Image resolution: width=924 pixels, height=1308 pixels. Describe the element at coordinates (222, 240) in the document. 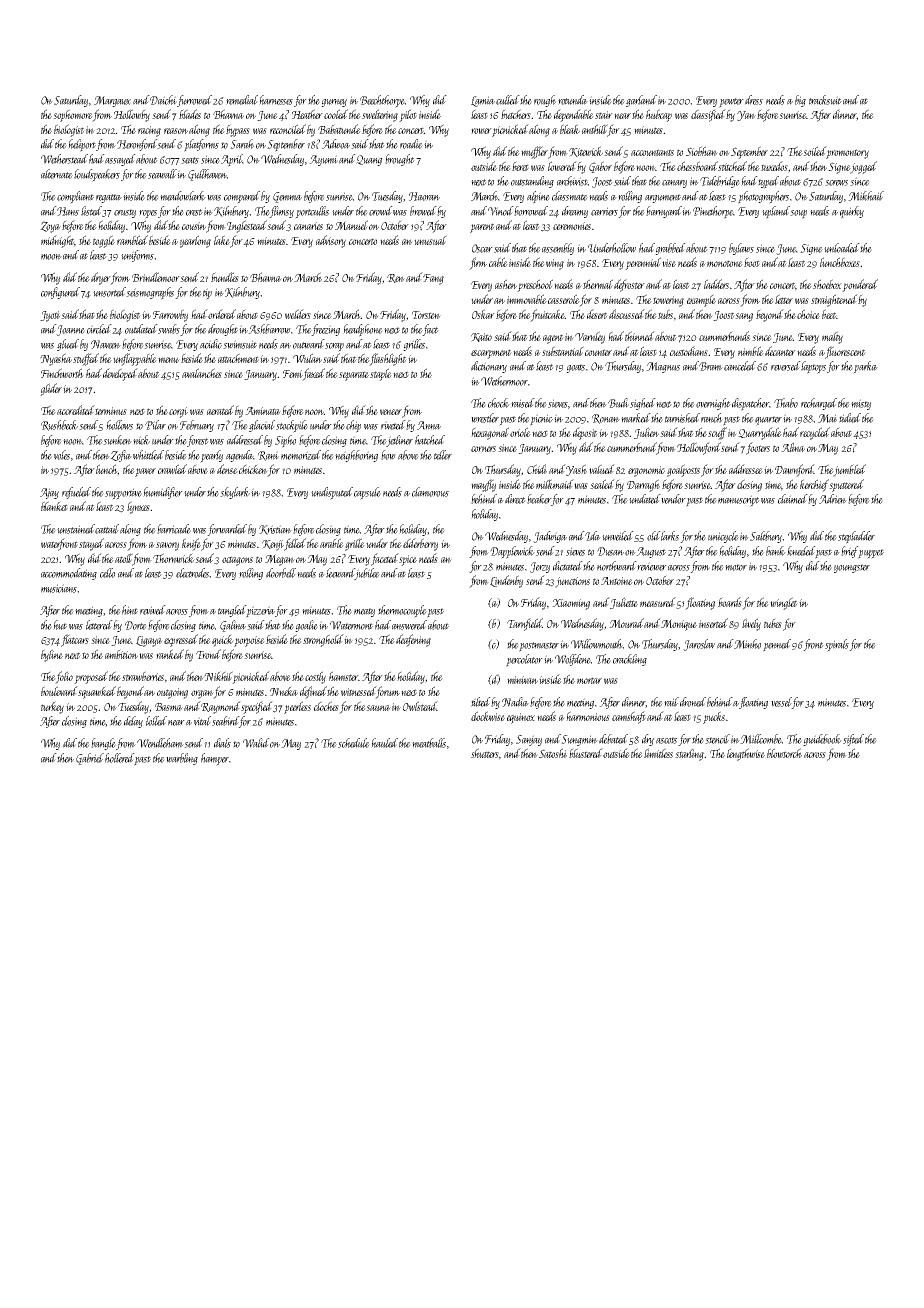

I see `lake` at that location.
